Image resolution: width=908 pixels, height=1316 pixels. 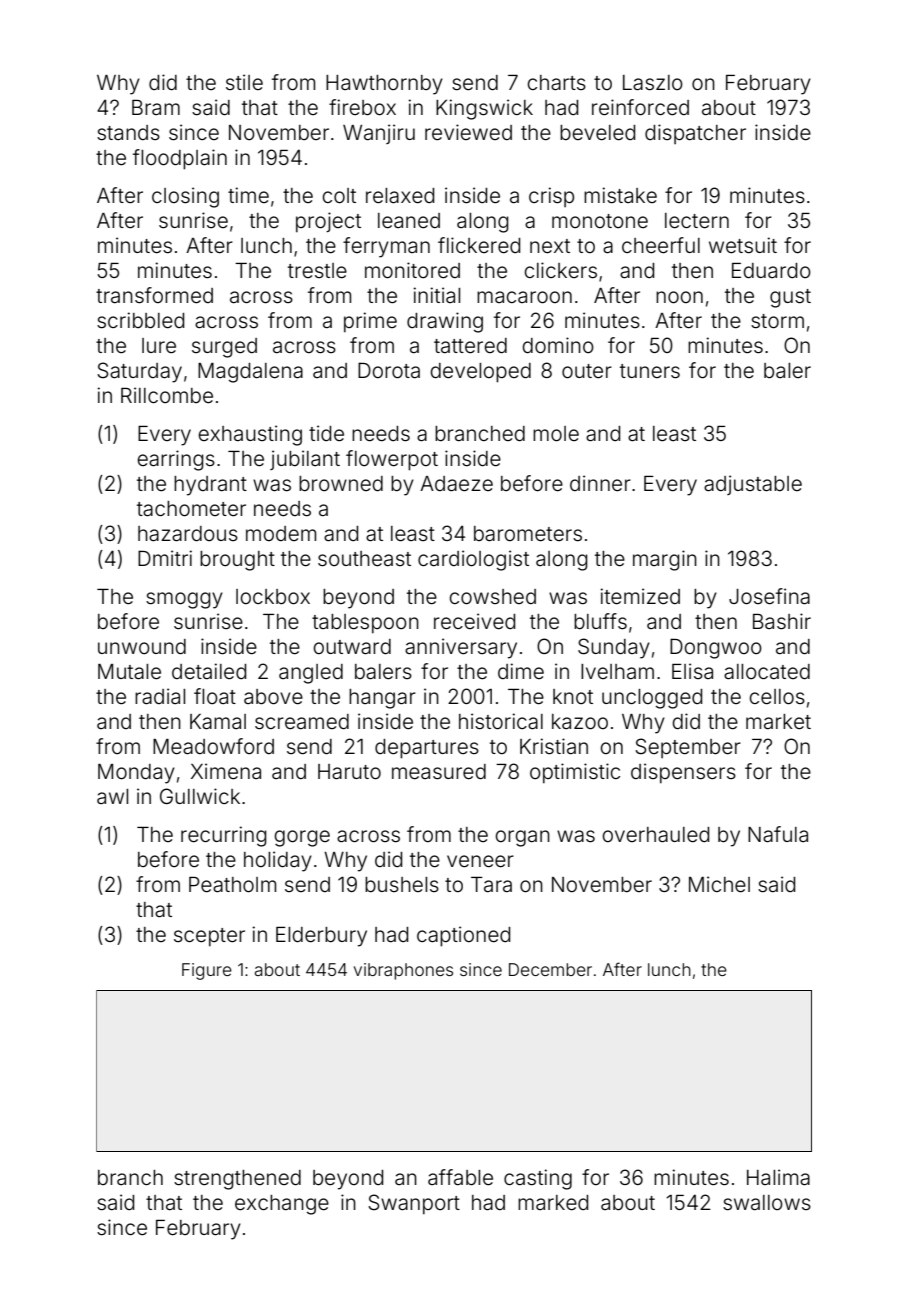 What do you see at coordinates (767, 1202) in the screenshot?
I see `swallows` at bounding box center [767, 1202].
